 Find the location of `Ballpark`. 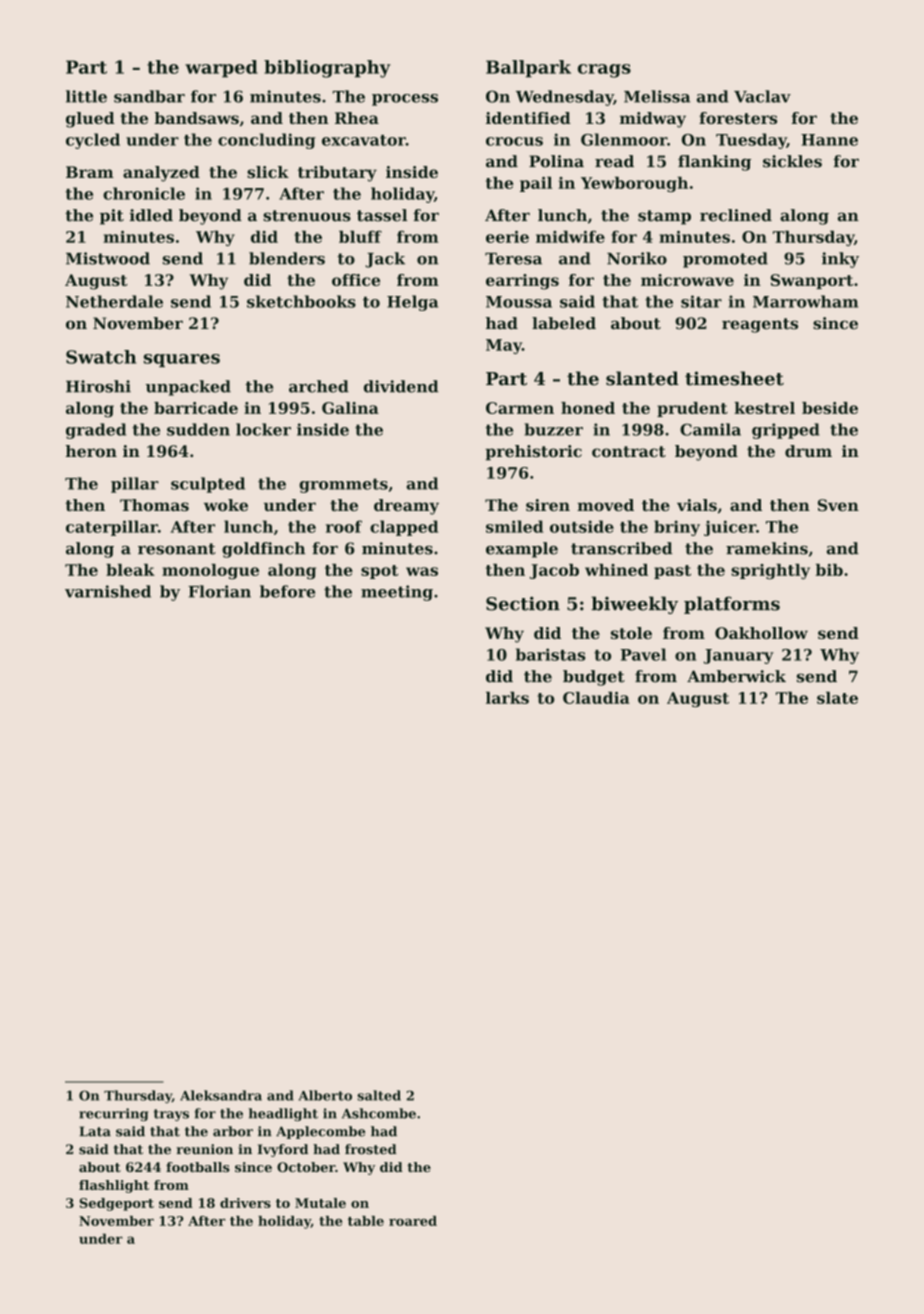

Ballpark is located at coordinates (528, 69).
